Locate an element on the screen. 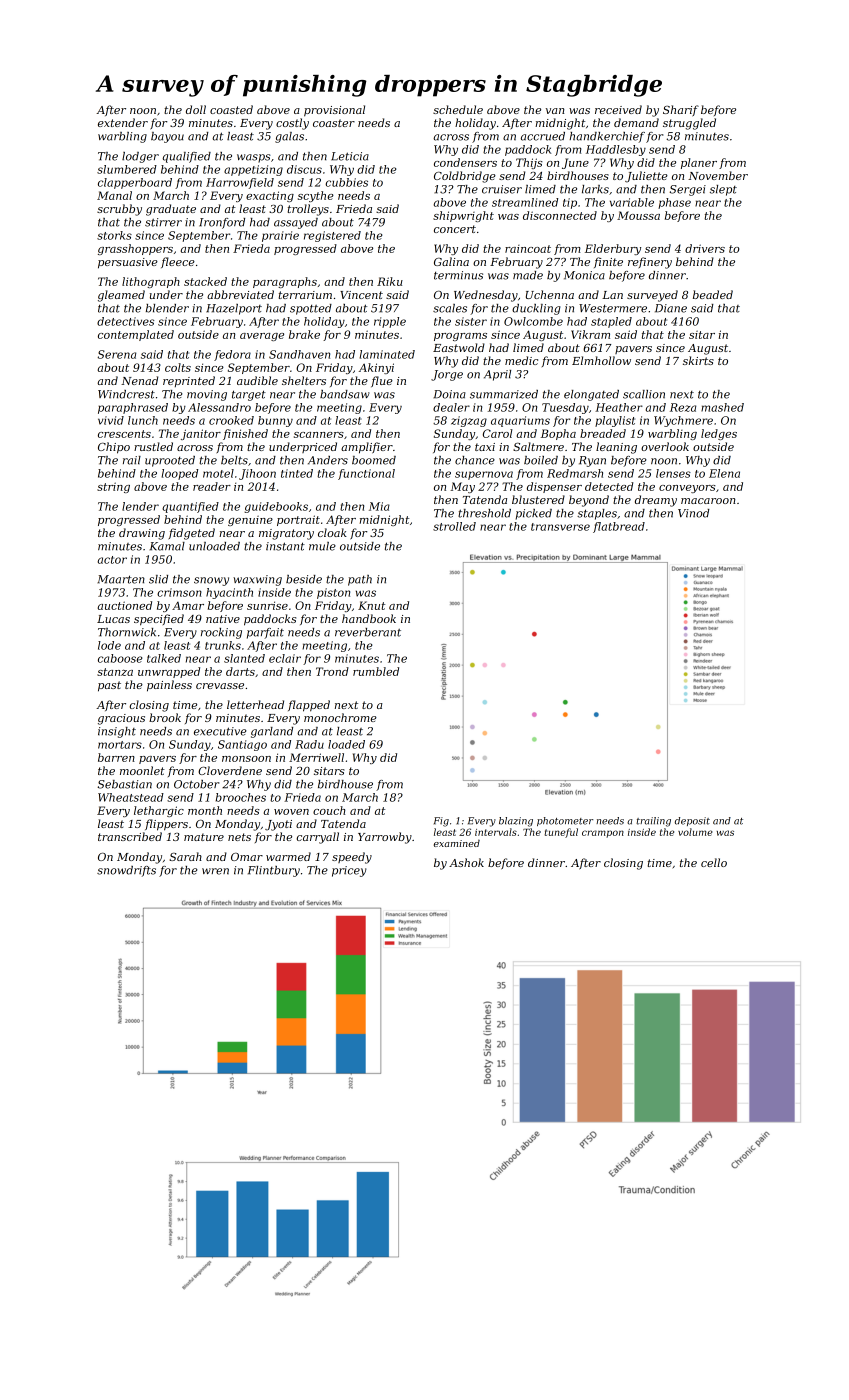  received is located at coordinates (618, 109).
